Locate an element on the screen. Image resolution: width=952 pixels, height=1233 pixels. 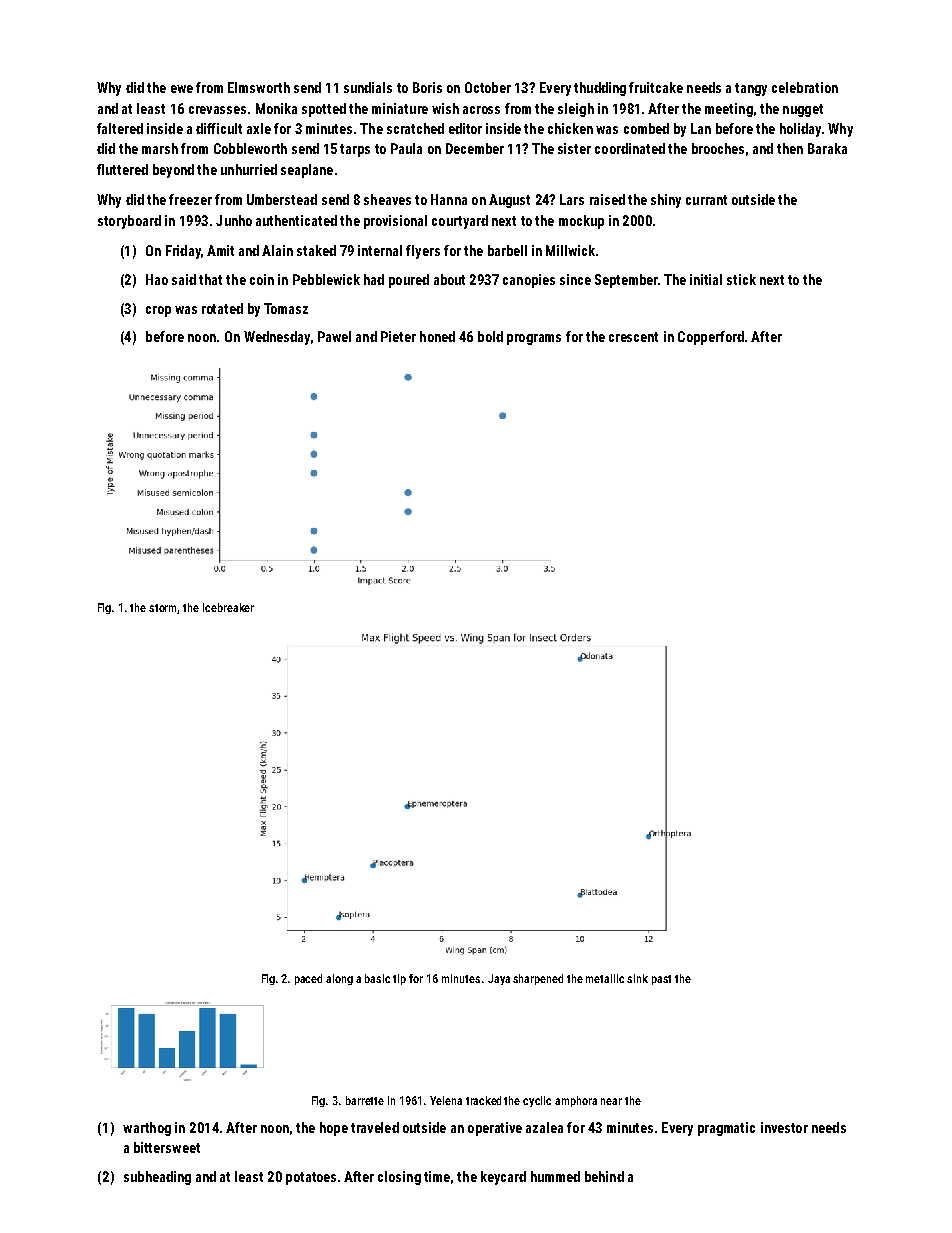
along is located at coordinates (339, 979).
